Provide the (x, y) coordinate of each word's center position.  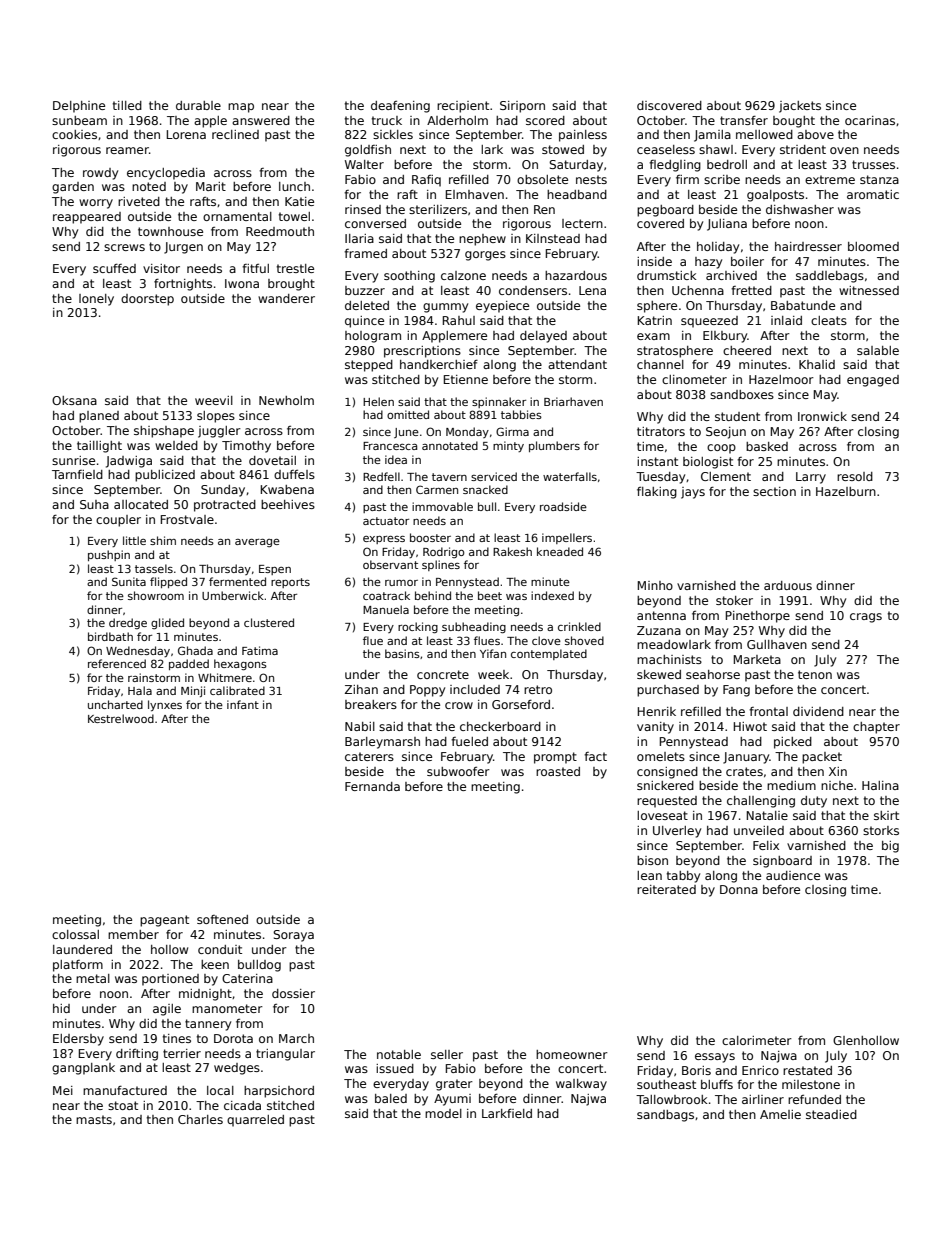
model (443, 1113)
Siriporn (522, 107)
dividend (818, 711)
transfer (744, 120)
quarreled (255, 1121)
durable (198, 105)
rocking (418, 628)
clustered (269, 622)
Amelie (780, 1114)
